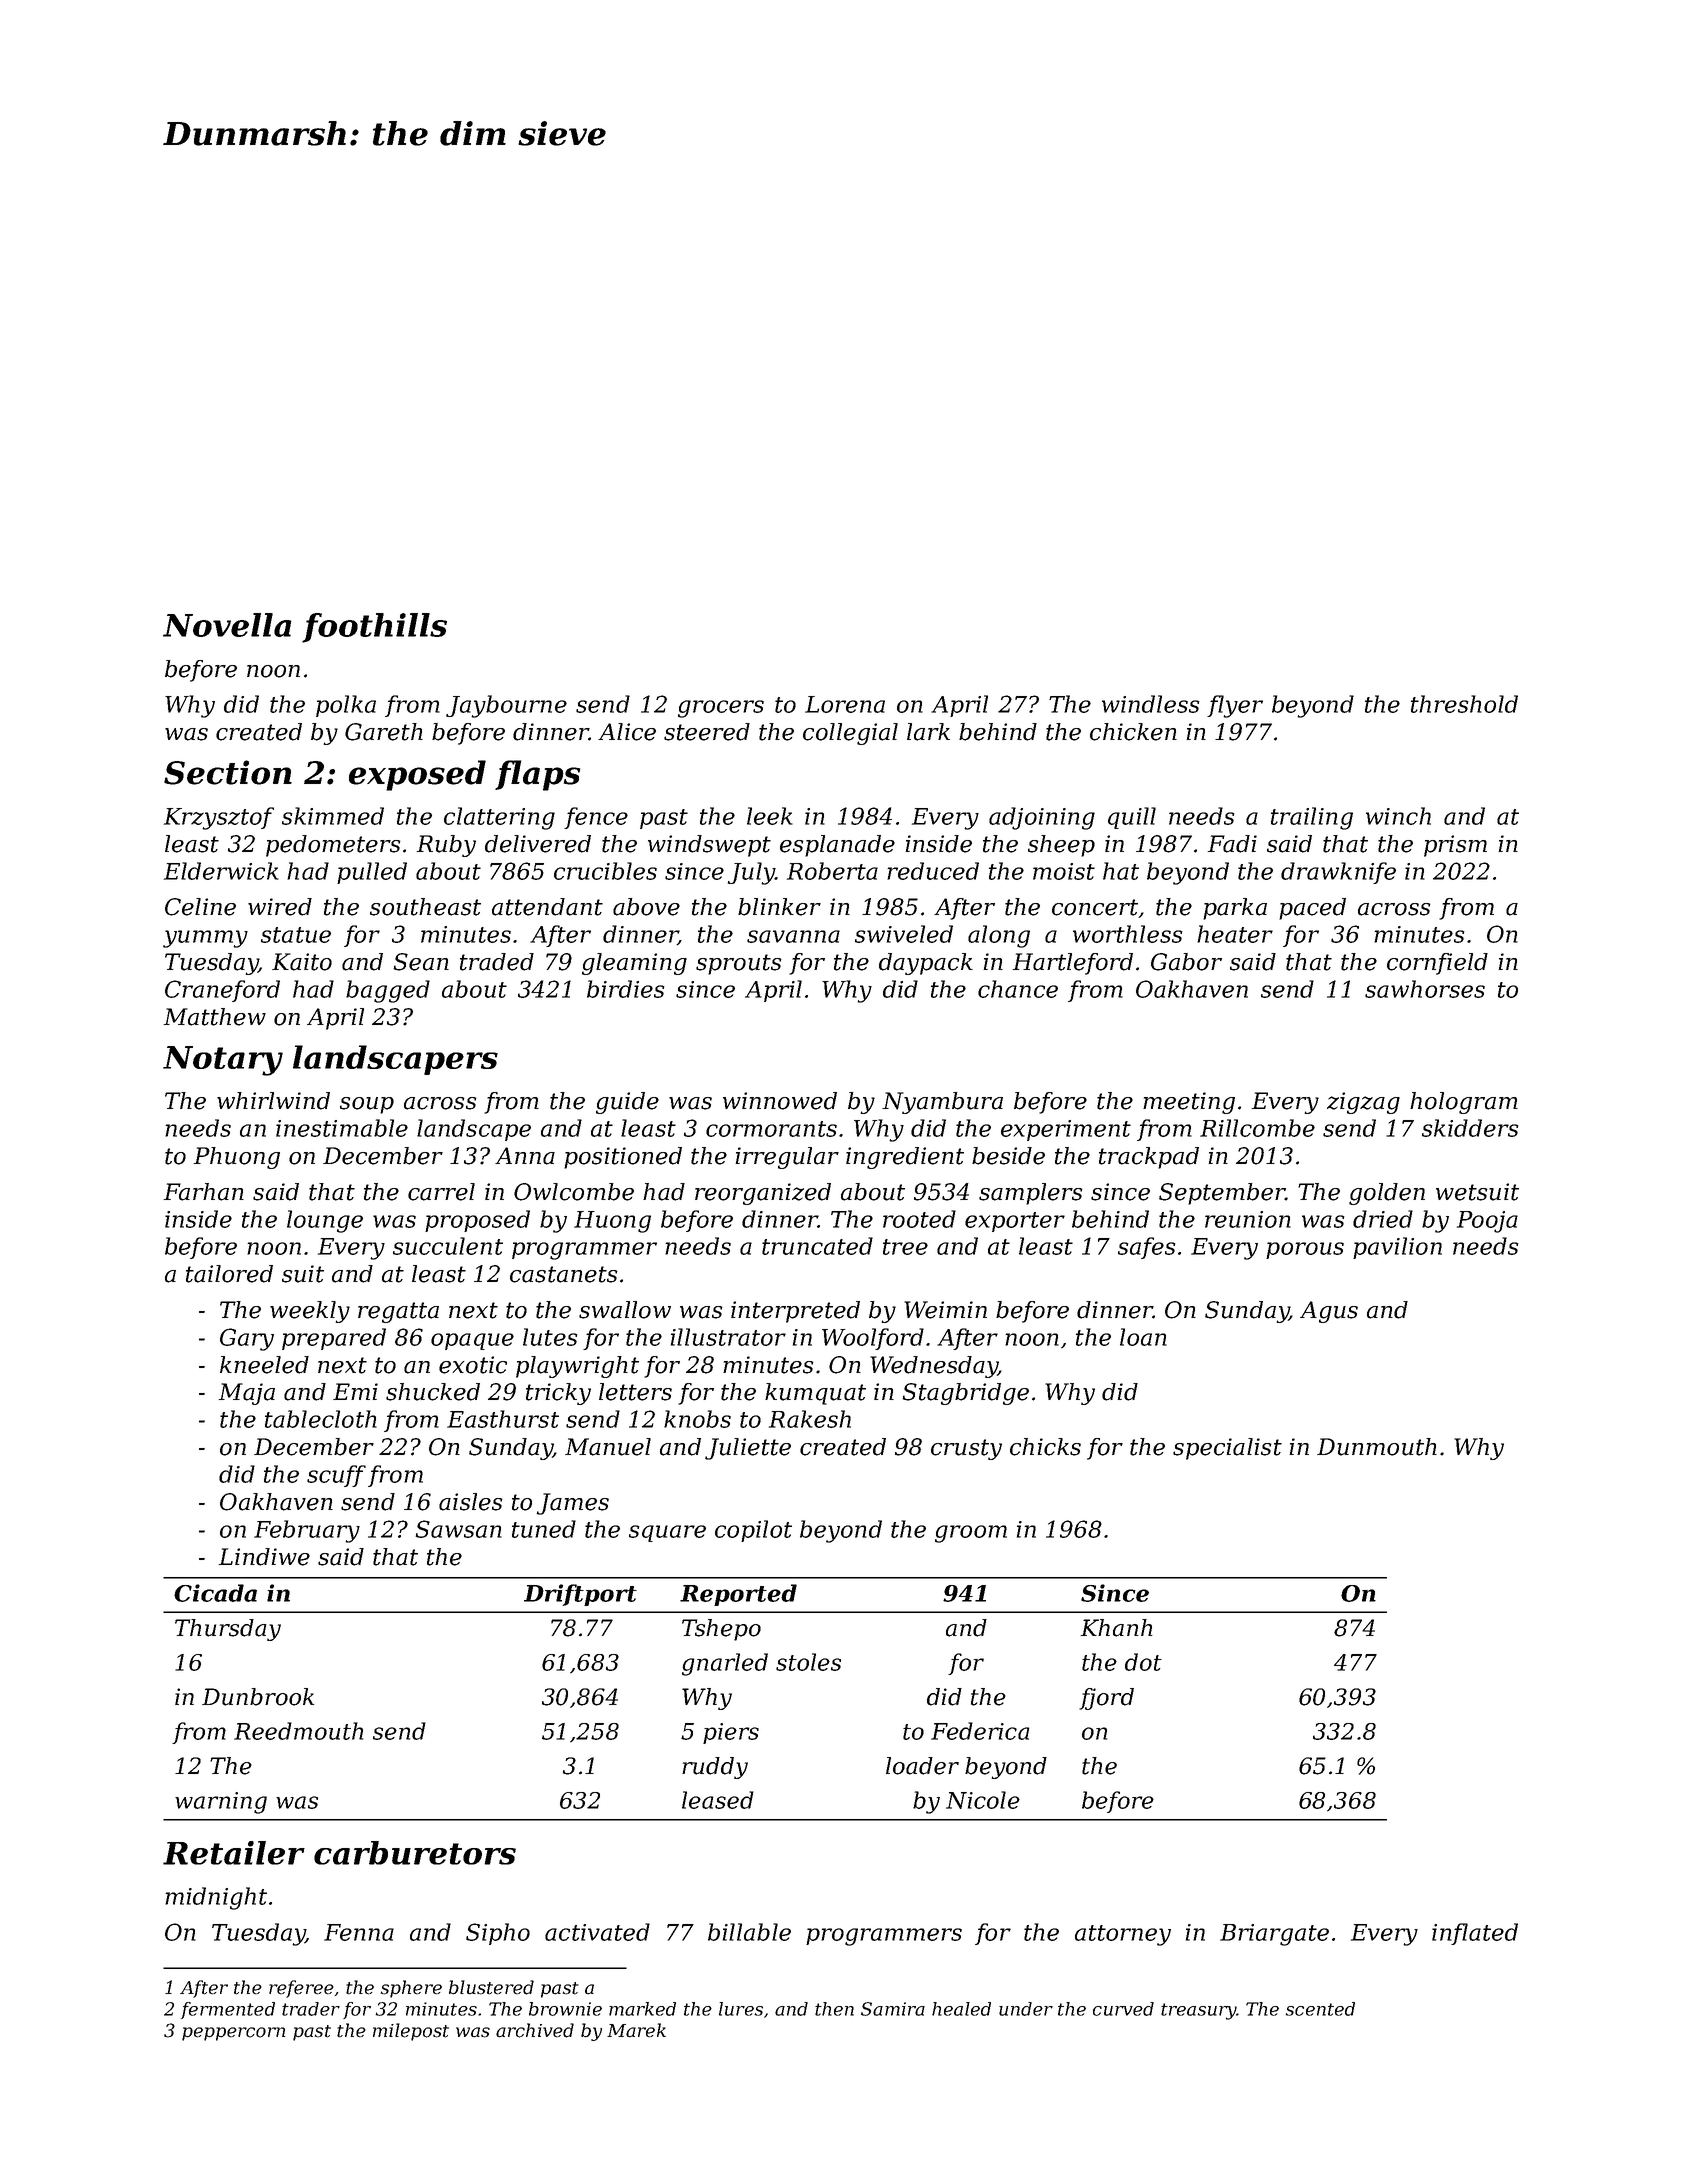 This screenshot has width=1683, height=2178. Describe the element at coordinates (933, 871) in the screenshot. I see `reduced` at that location.
